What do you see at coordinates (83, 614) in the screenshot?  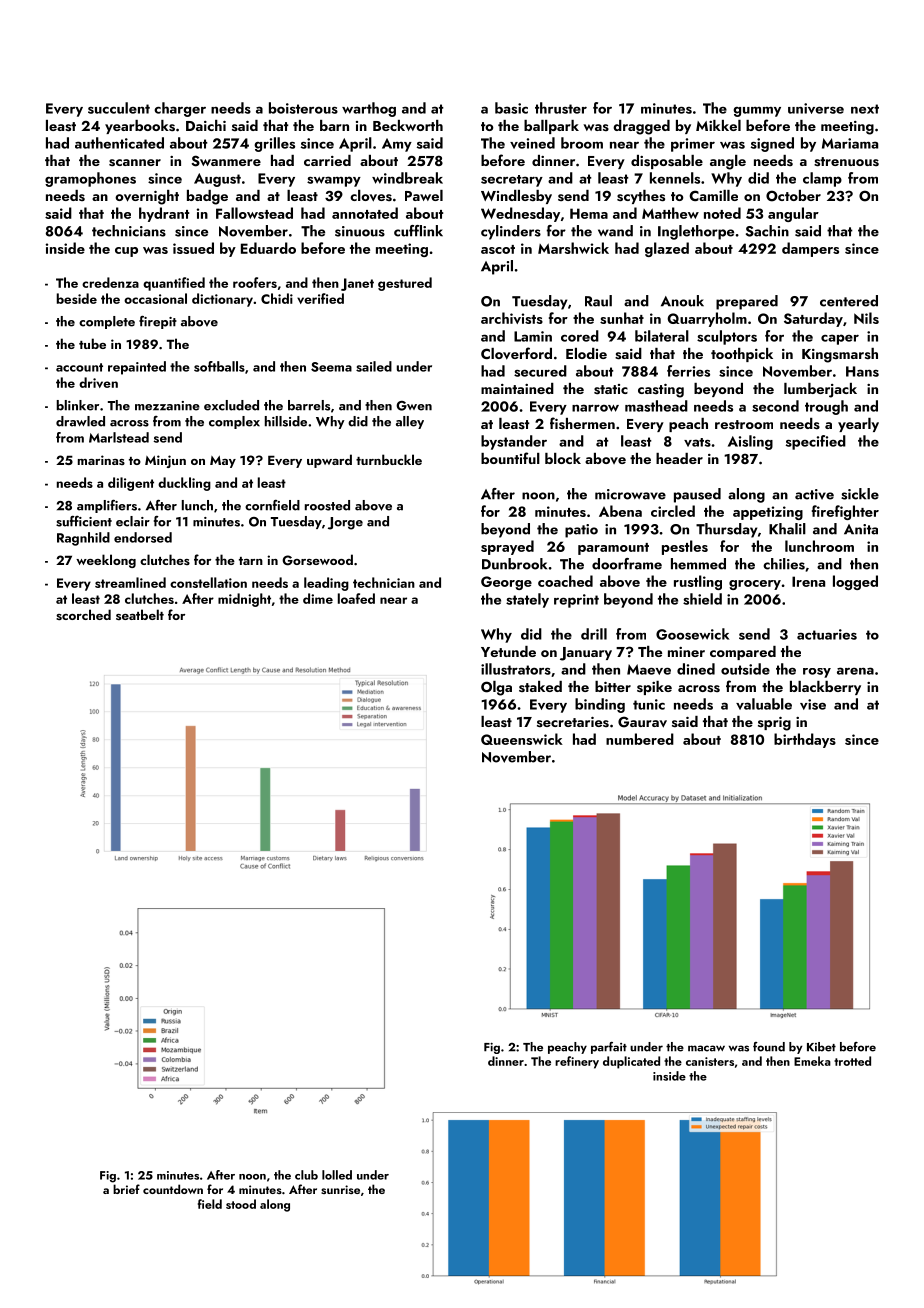 I see `scorched` at bounding box center [83, 614].
